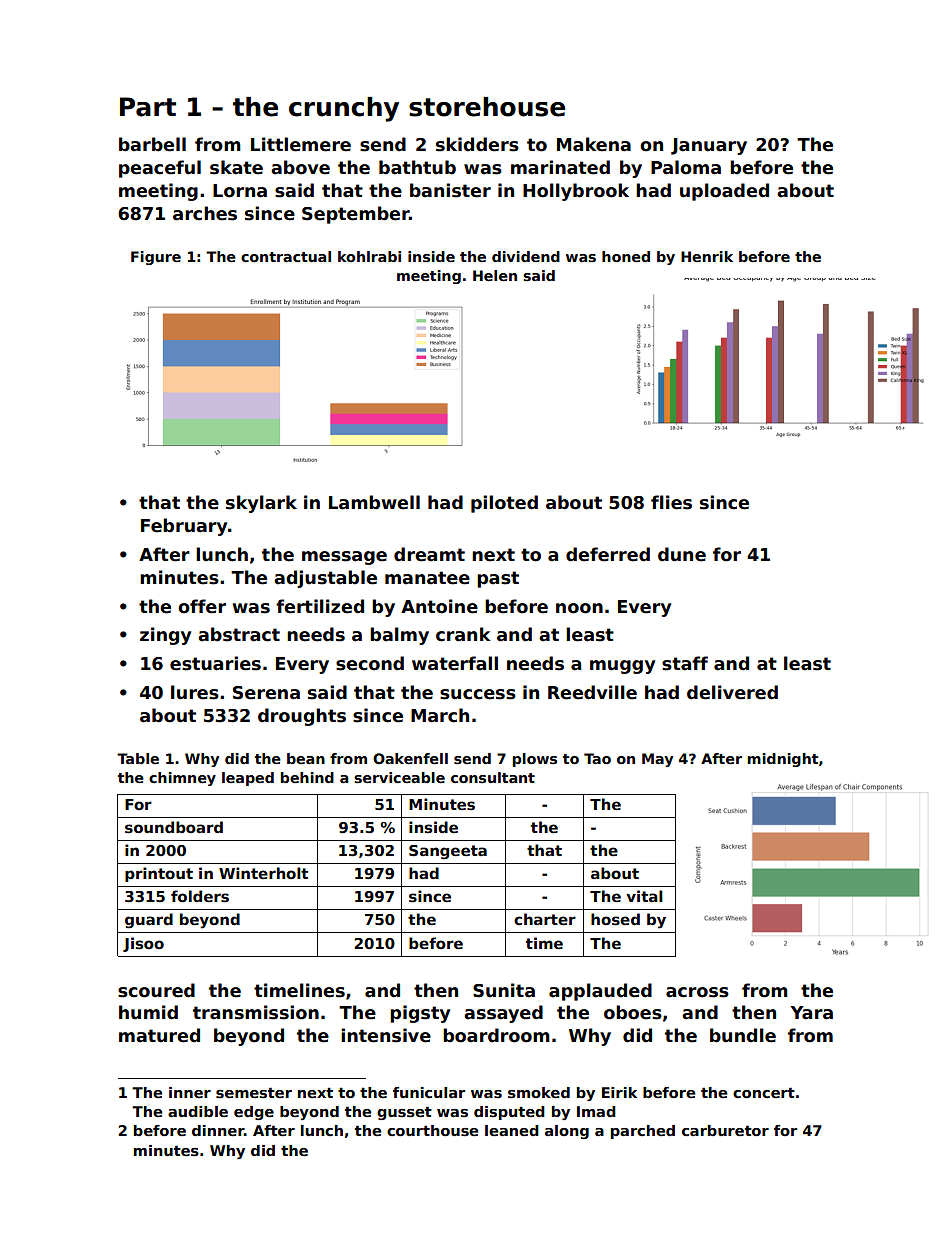 The image size is (952, 1233). Describe the element at coordinates (743, 1035) in the screenshot. I see `bundle` at that location.
